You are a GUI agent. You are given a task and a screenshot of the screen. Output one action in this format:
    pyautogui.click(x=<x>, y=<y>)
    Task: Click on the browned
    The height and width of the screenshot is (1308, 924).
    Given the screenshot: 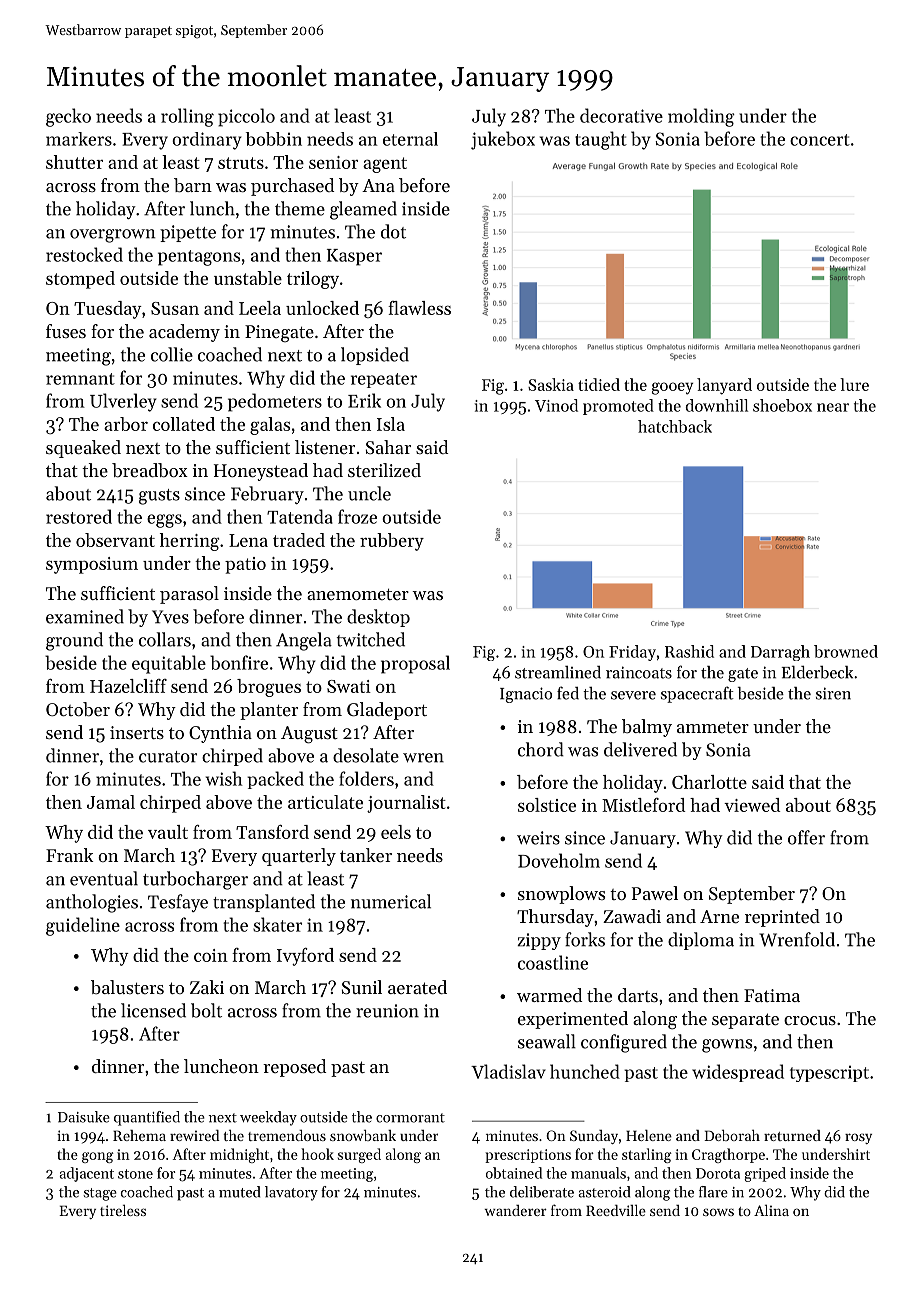 What is the action you would take?
    pyautogui.click(x=846, y=651)
